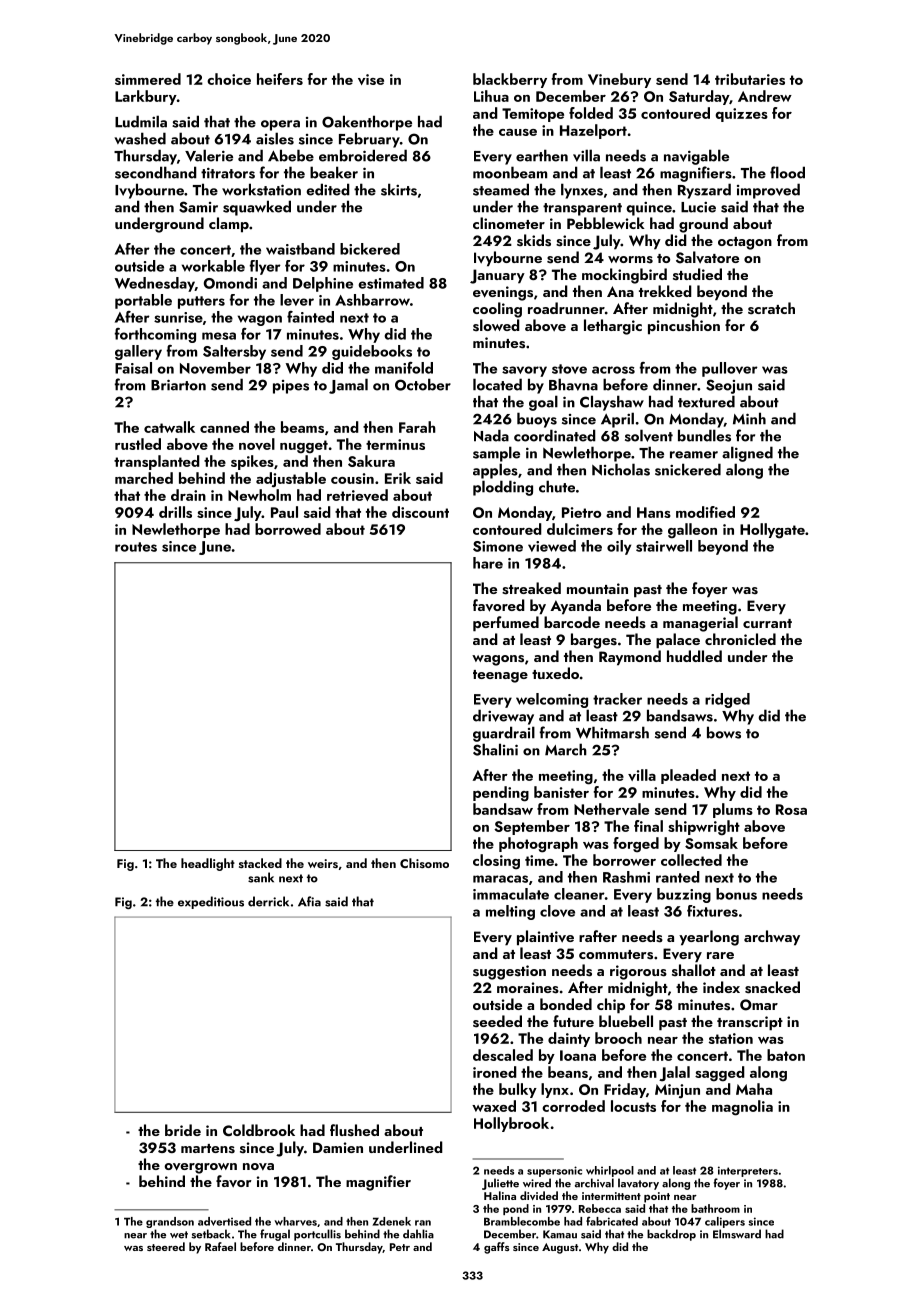  Describe the element at coordinates (510, 80) in the screenshot. I see `blackberry` at that location.
